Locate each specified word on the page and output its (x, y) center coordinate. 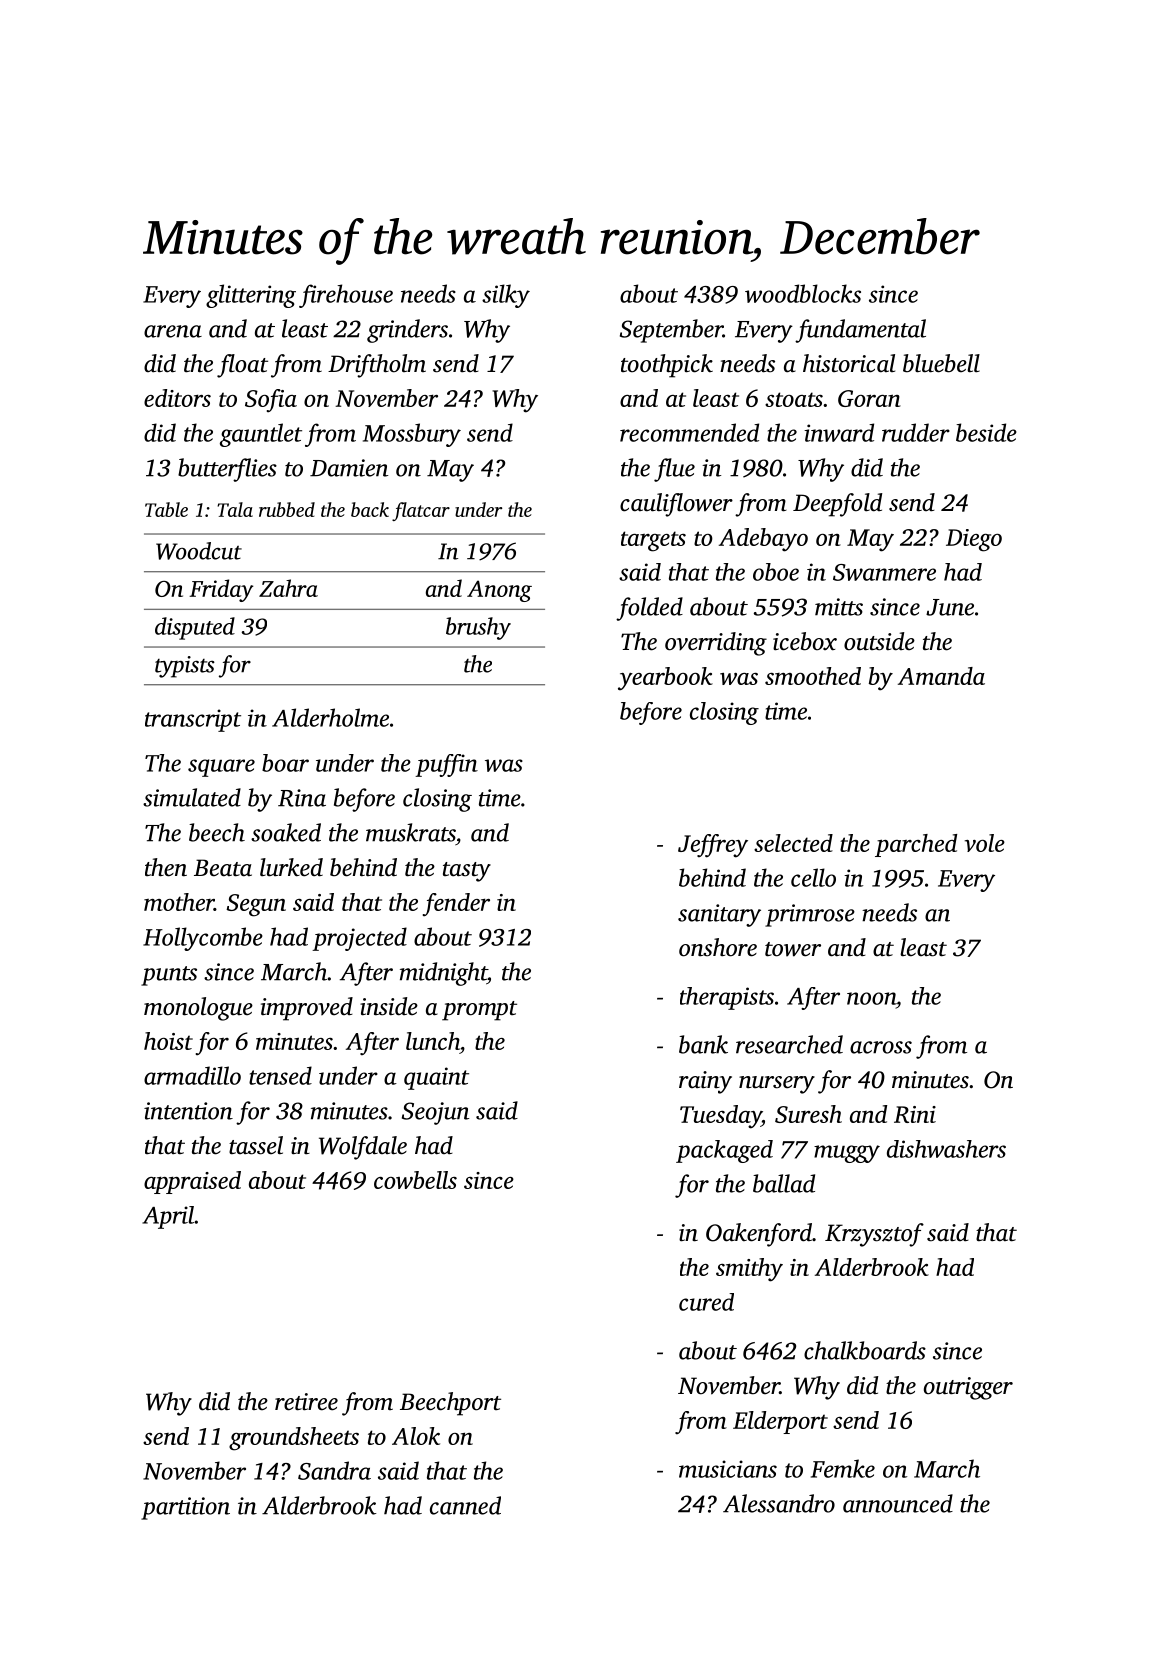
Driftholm (377, 366)
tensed (280, 1075)
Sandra (334, 1470)
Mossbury (412, 435)
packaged (724, 1151)
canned (465, 1505)
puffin (446, 765)
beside (986, 432)
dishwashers (946, 1149)
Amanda (941, 676)
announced (898, 1503)
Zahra (288, 588)
